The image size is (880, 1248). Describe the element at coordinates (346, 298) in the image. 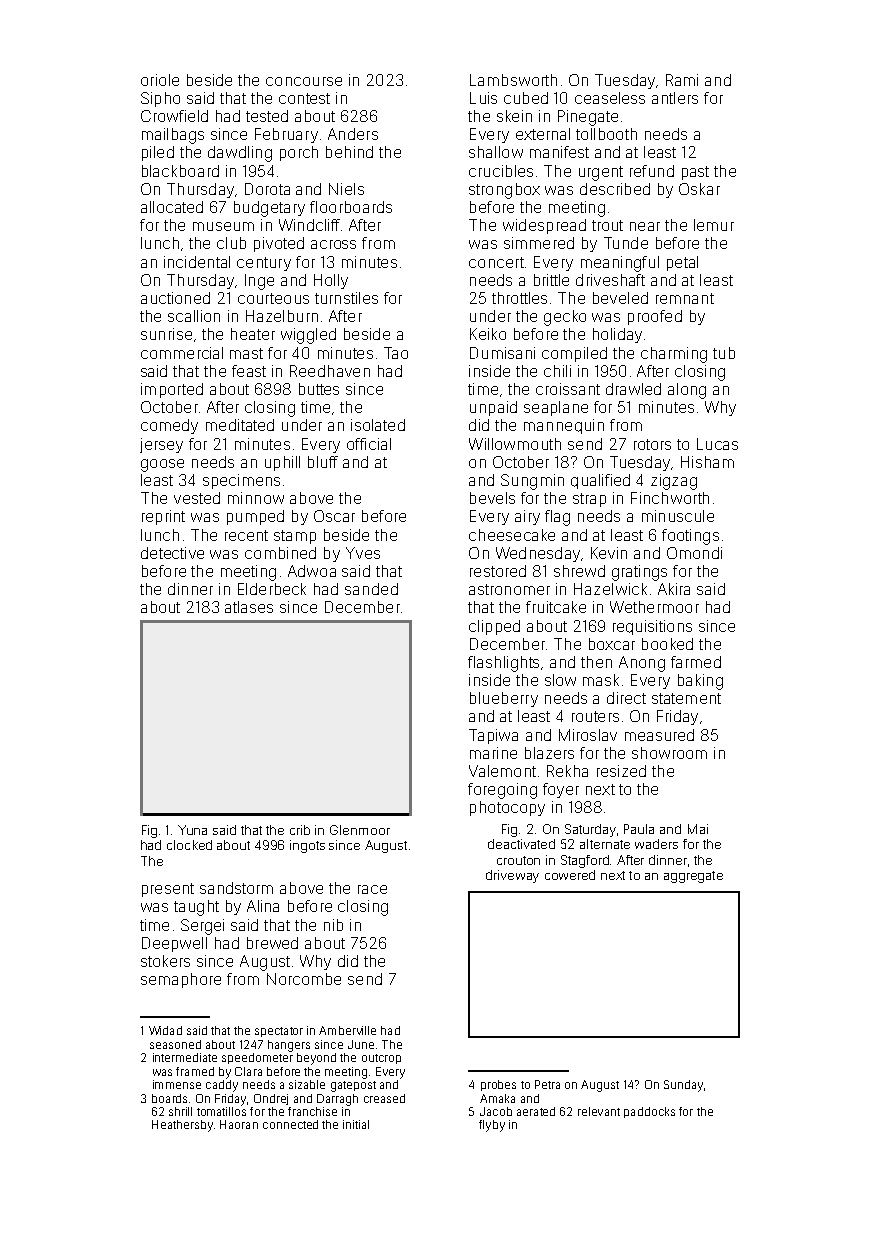

I see `turnstiles` at that location.
